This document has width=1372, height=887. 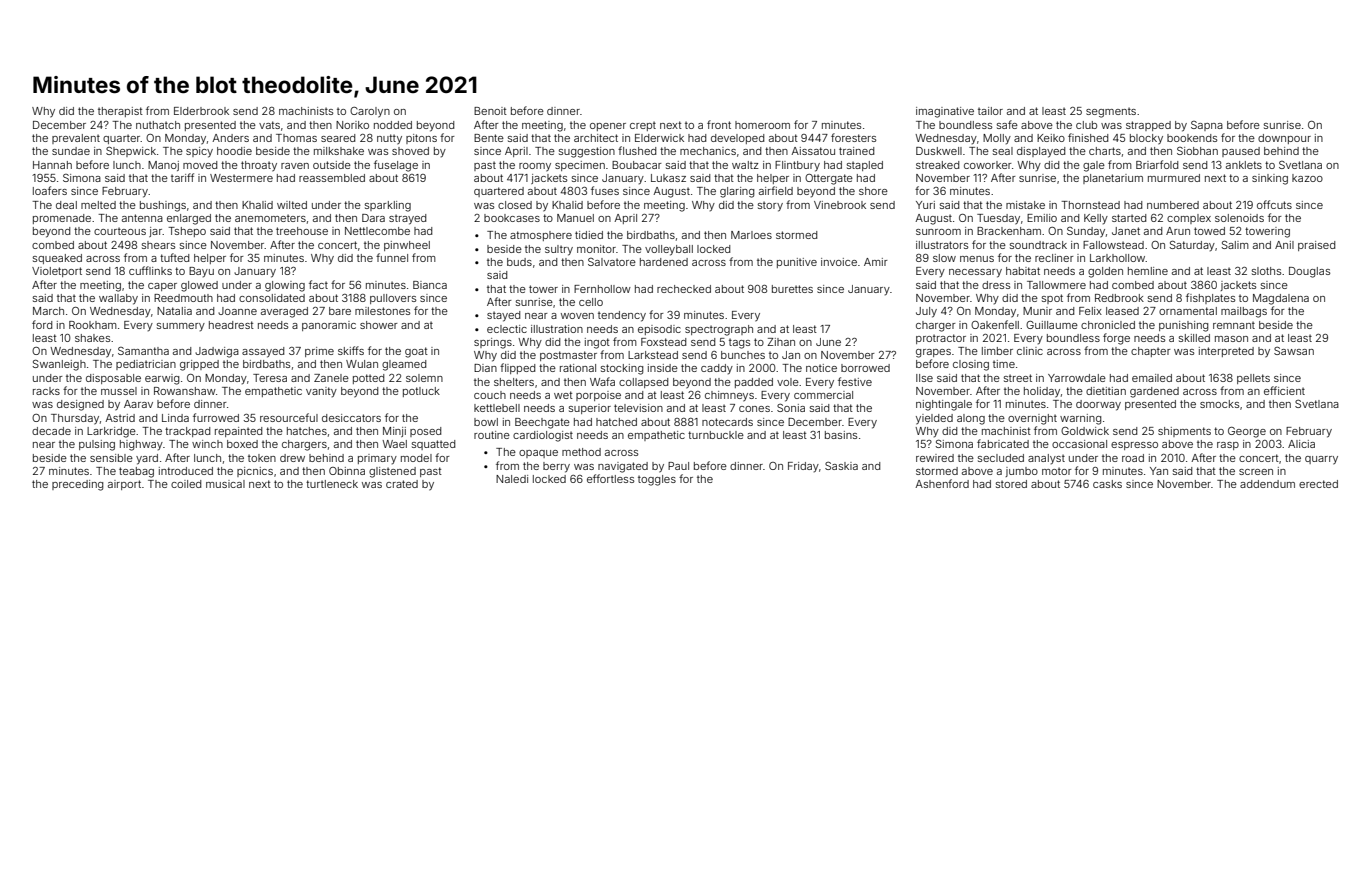 What do you see at coordinates (781, 342) in the document?
I see `Zihan` at bounding box center [781, 342].
